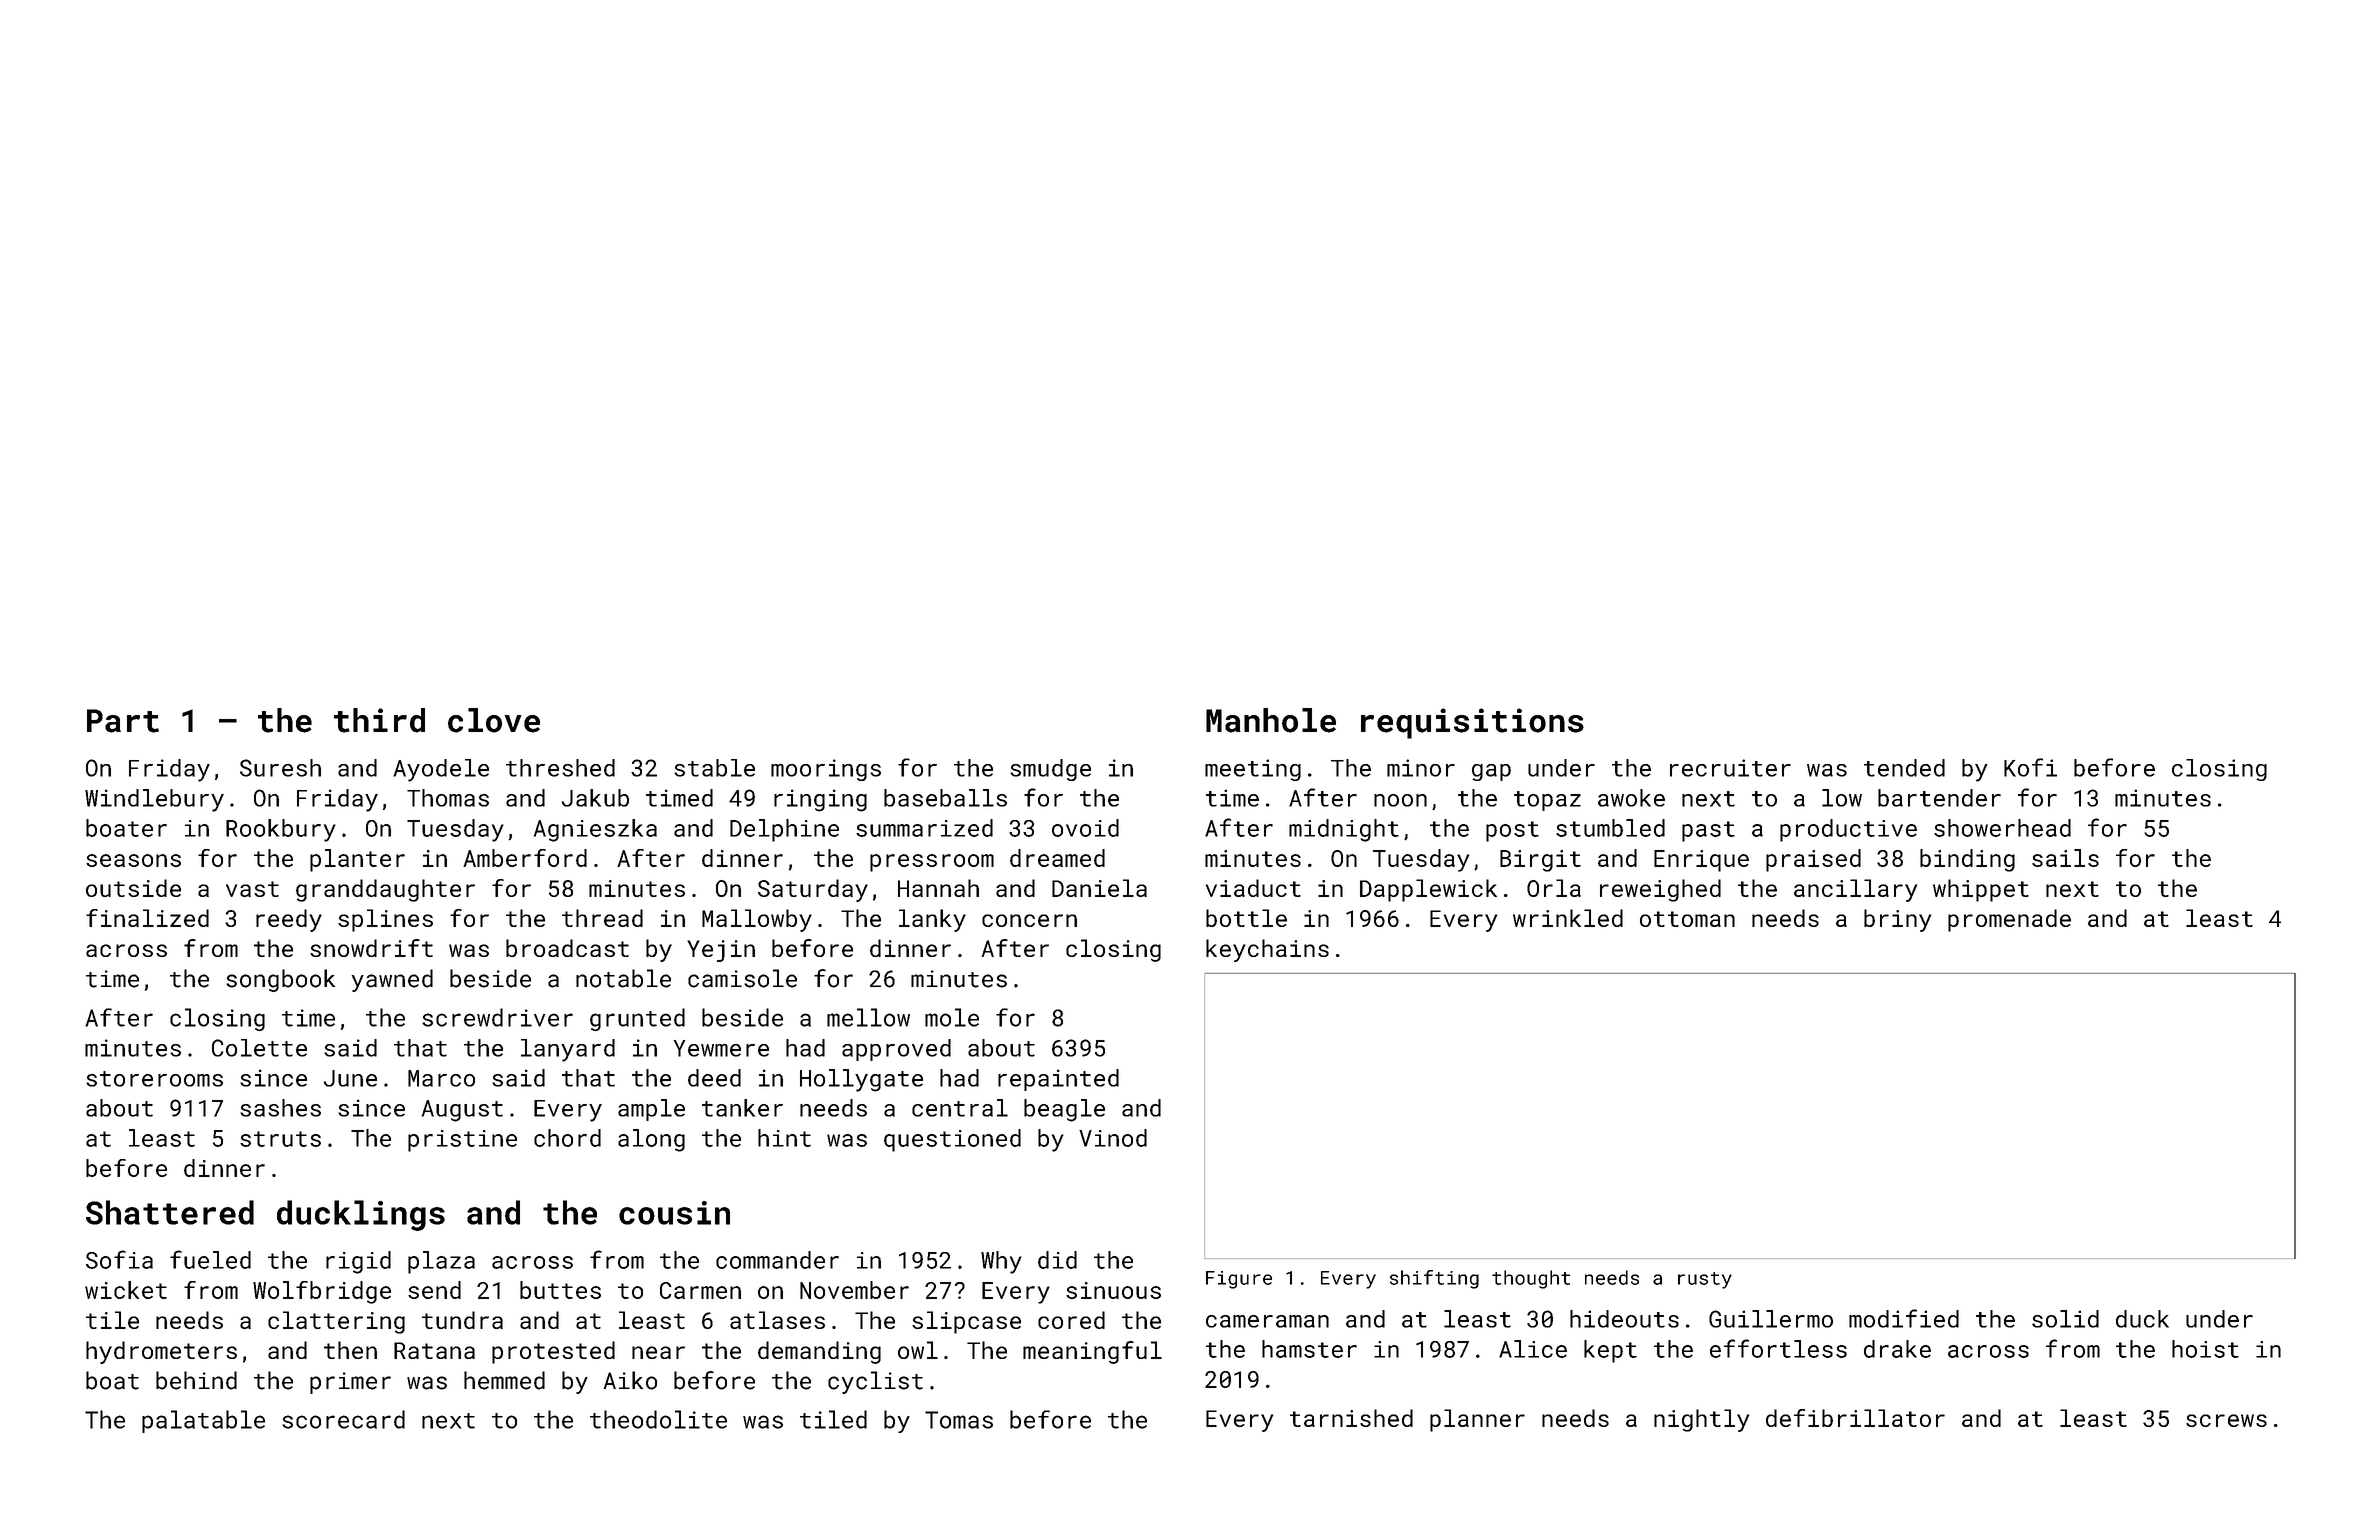  I want to click on solid, so click(2065, 1319).
